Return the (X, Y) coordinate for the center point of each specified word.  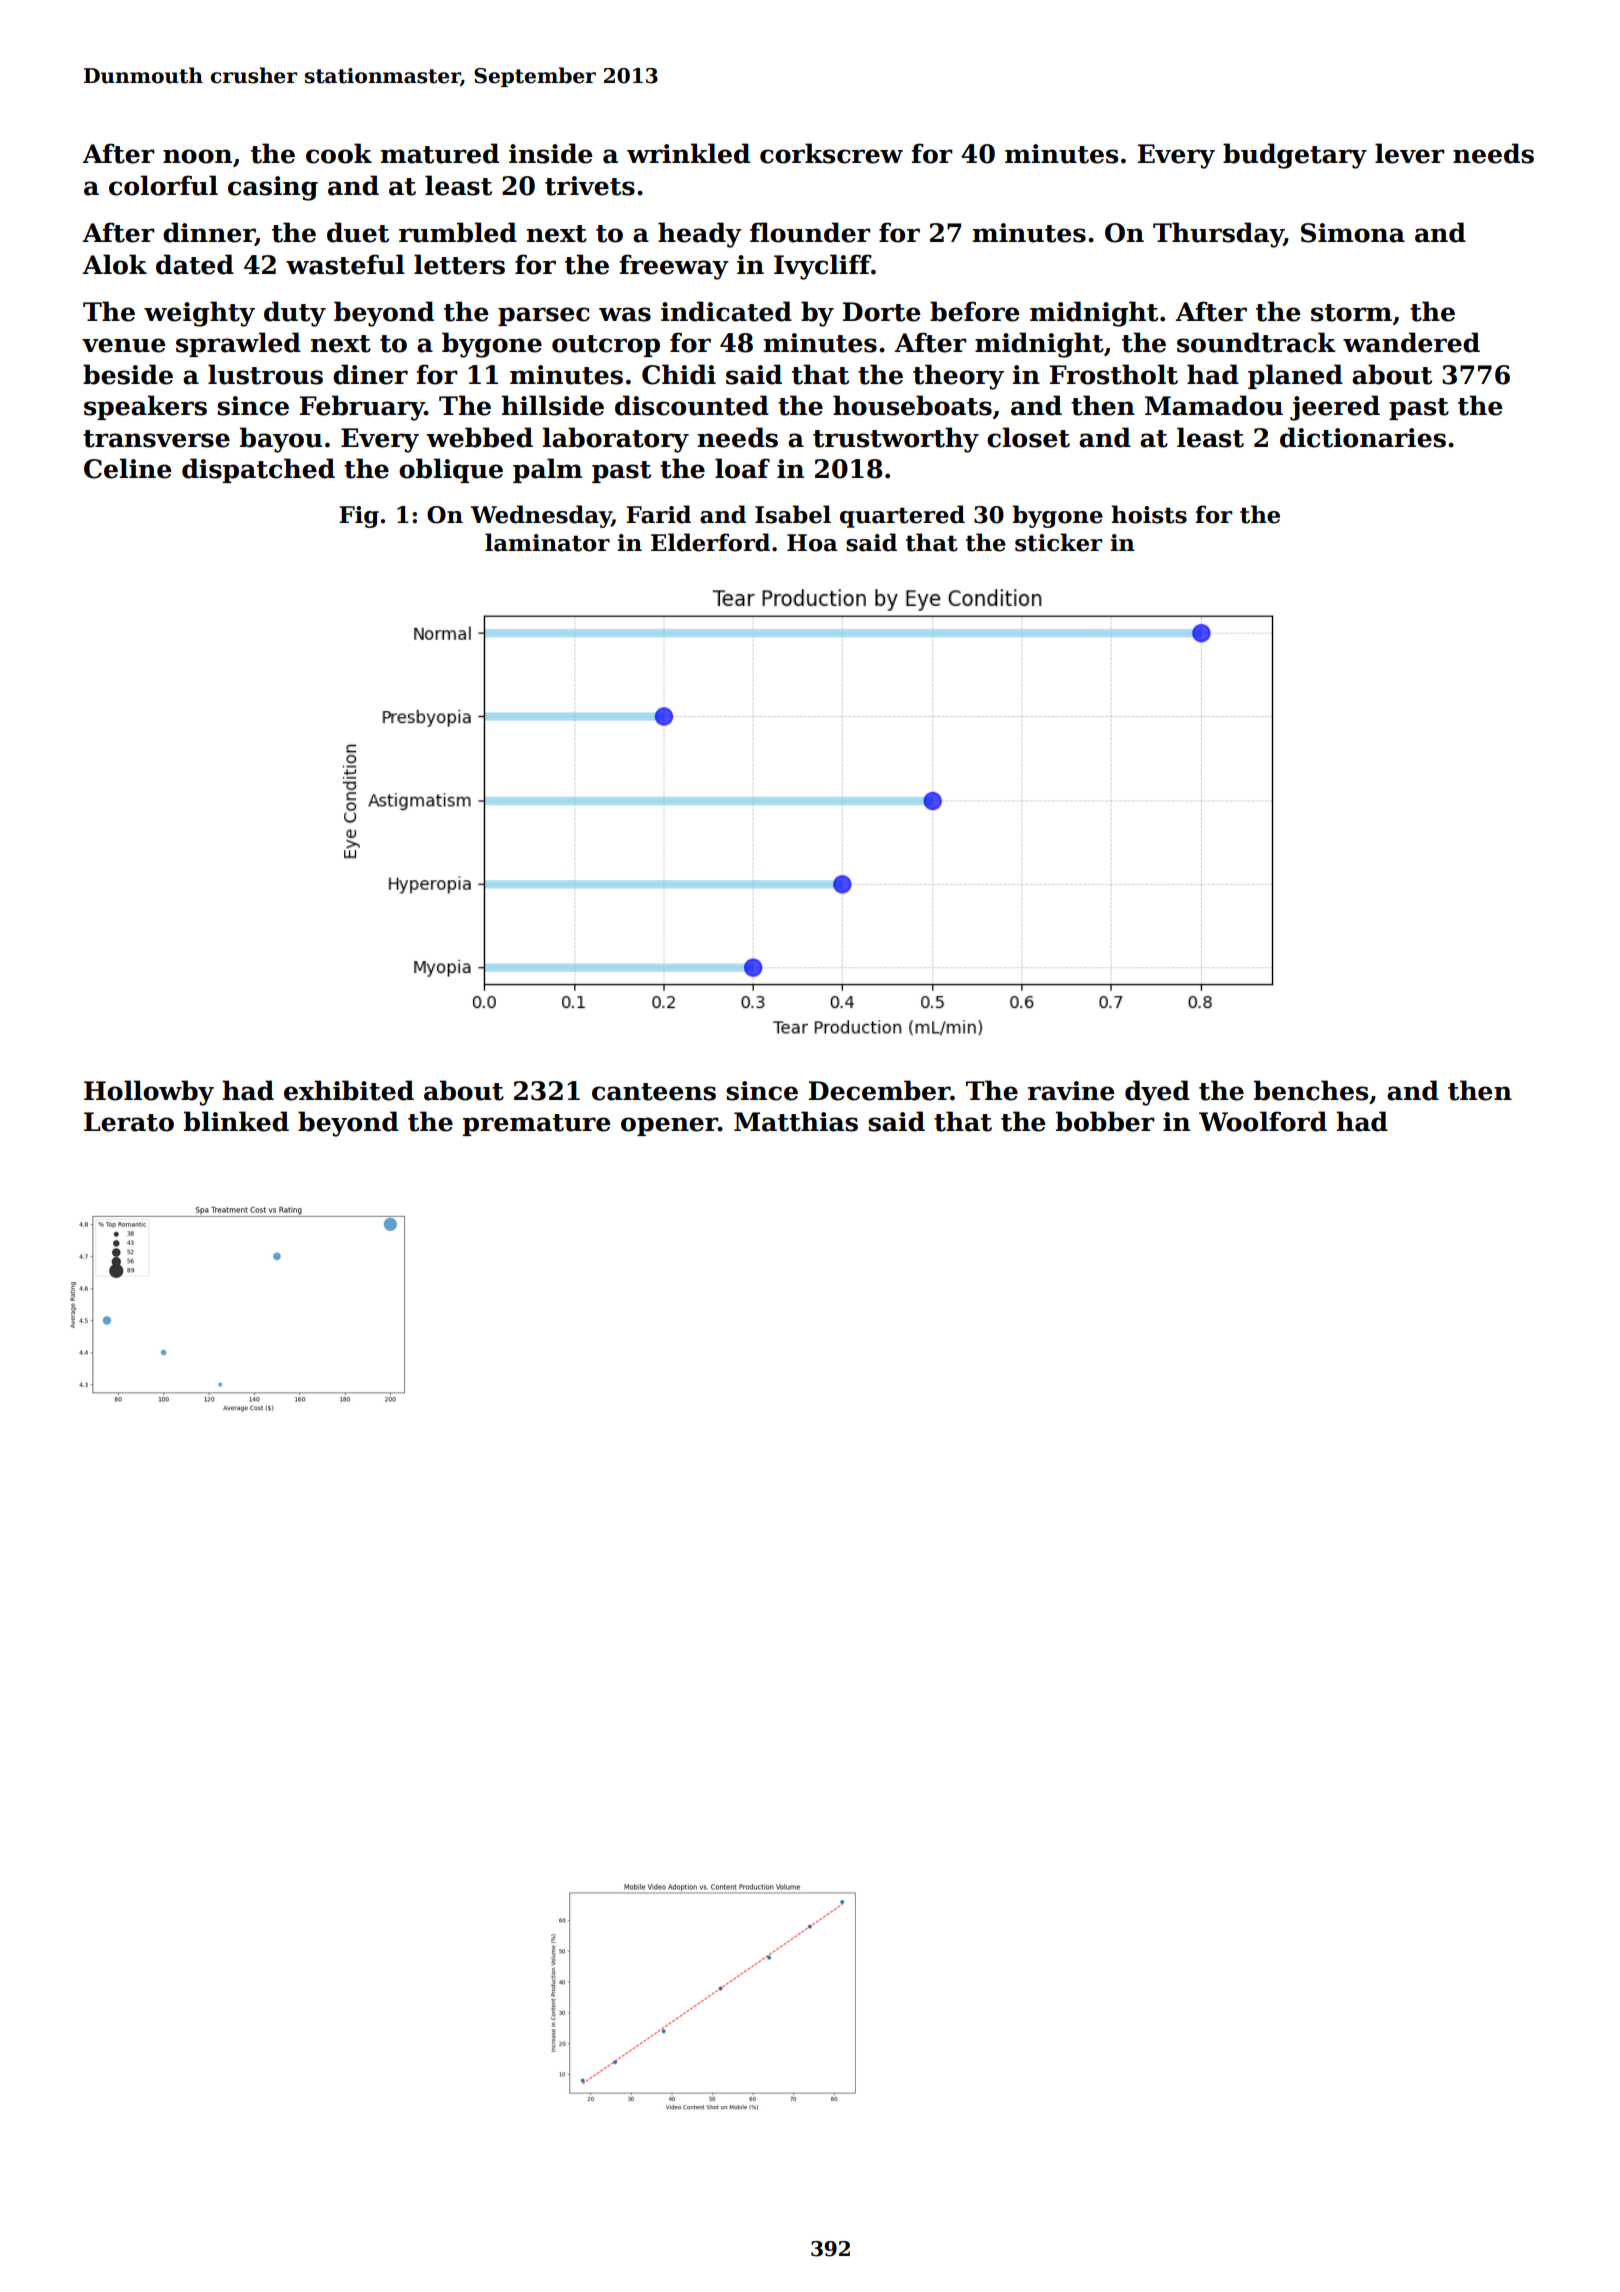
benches (1311, 1090)
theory (958, 377)
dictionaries (1363, 437)
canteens (654, 1092)
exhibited (349, 1090)
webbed (479, 437)
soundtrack (1256, 342)
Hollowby (149, 1093)
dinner (209, 233)
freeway (674, 267)
